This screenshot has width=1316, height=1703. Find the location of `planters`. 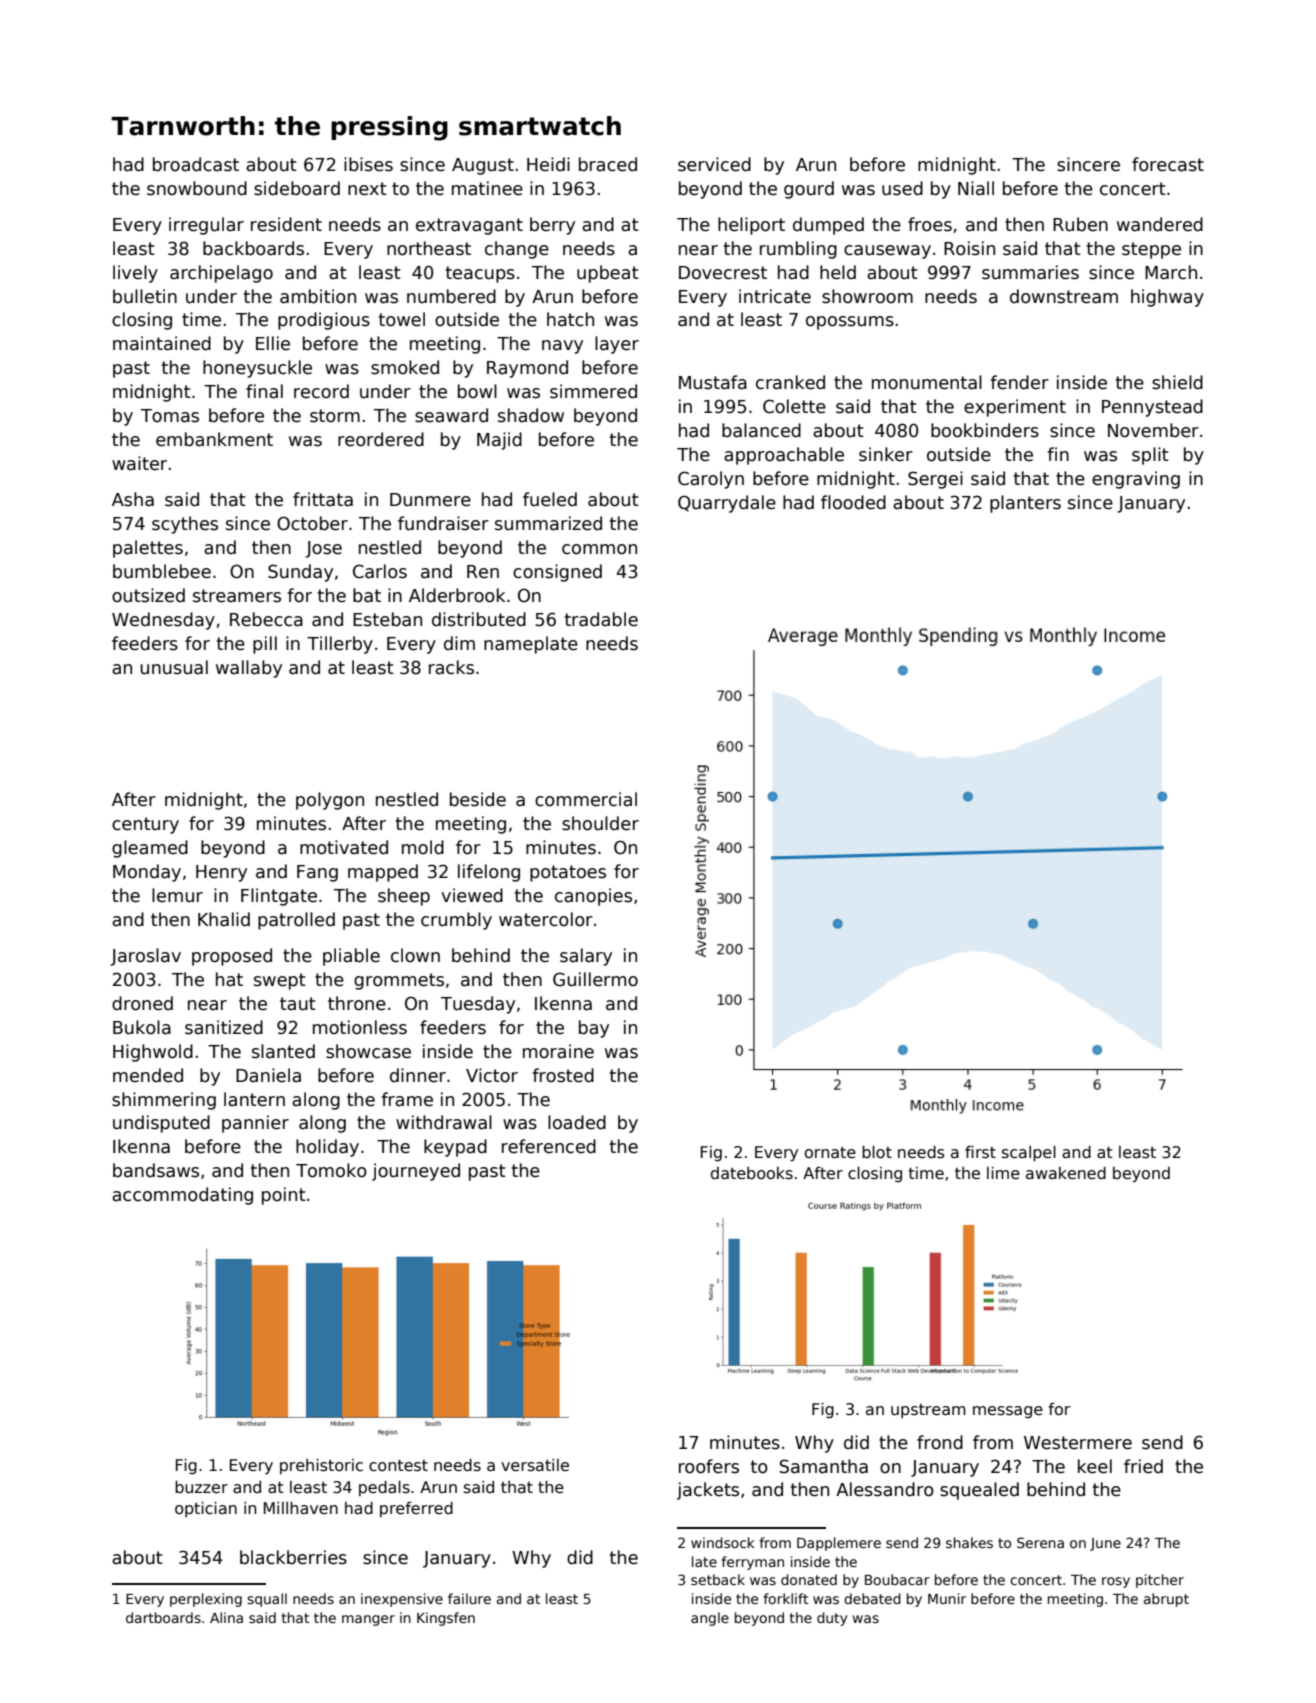

planters is located at coordinates (1025, 504).
